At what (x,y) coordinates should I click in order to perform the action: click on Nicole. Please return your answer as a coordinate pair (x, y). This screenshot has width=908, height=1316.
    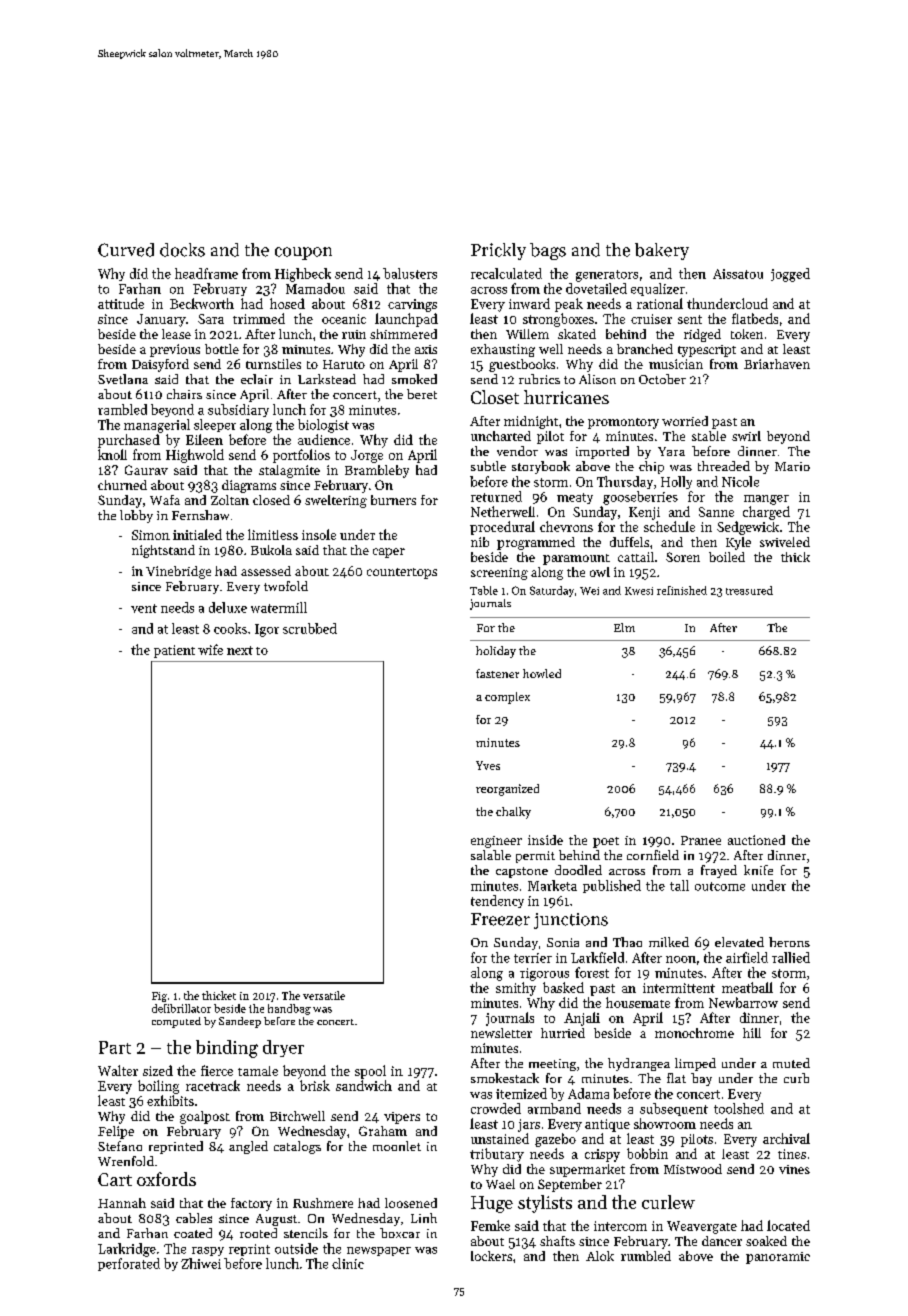
    Looking at the image, I should click on (740, 481).
